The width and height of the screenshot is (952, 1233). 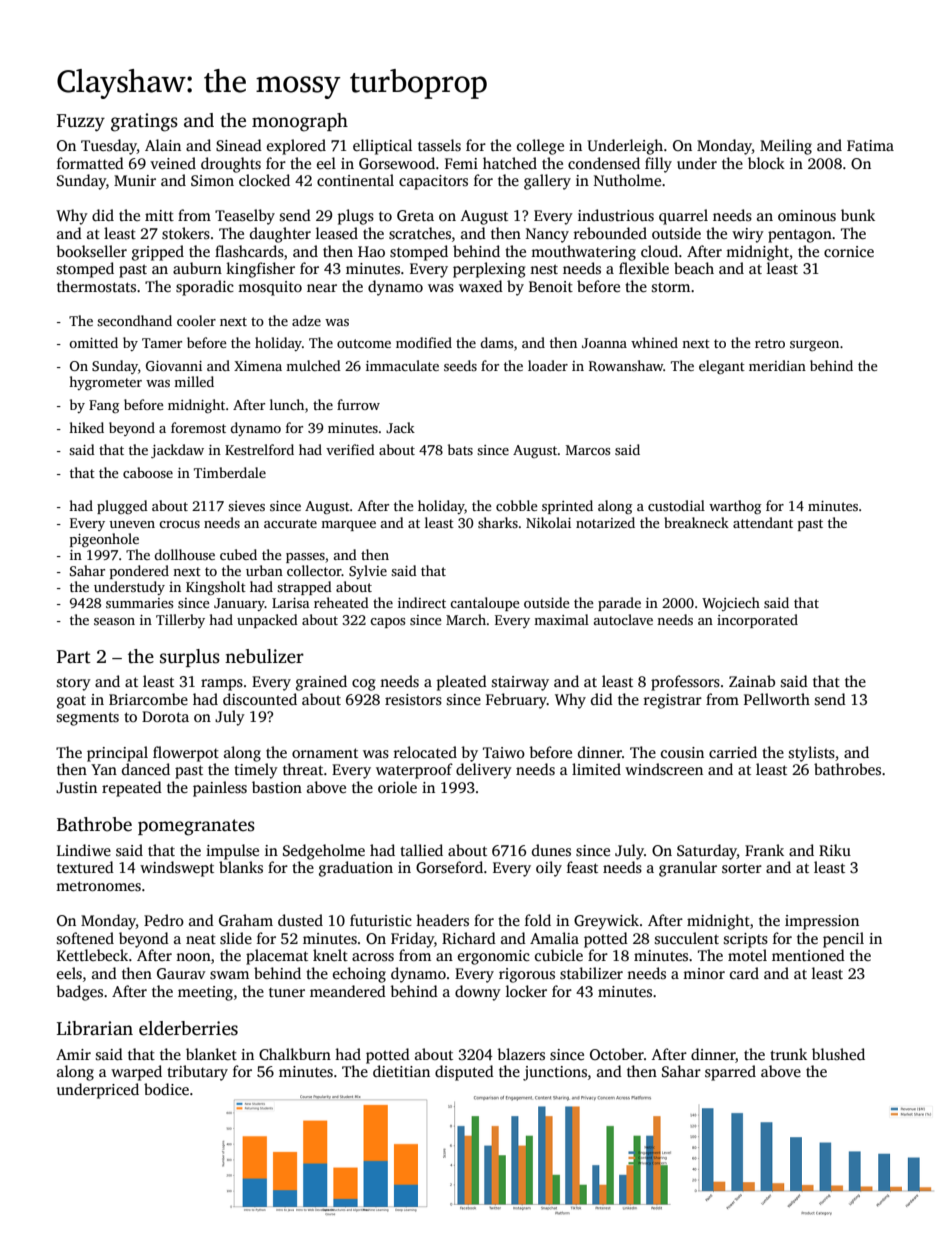 What do you see at coordinates (460, 449) in the screenshot?
I see `bats` at bounding box center [460, 449].
